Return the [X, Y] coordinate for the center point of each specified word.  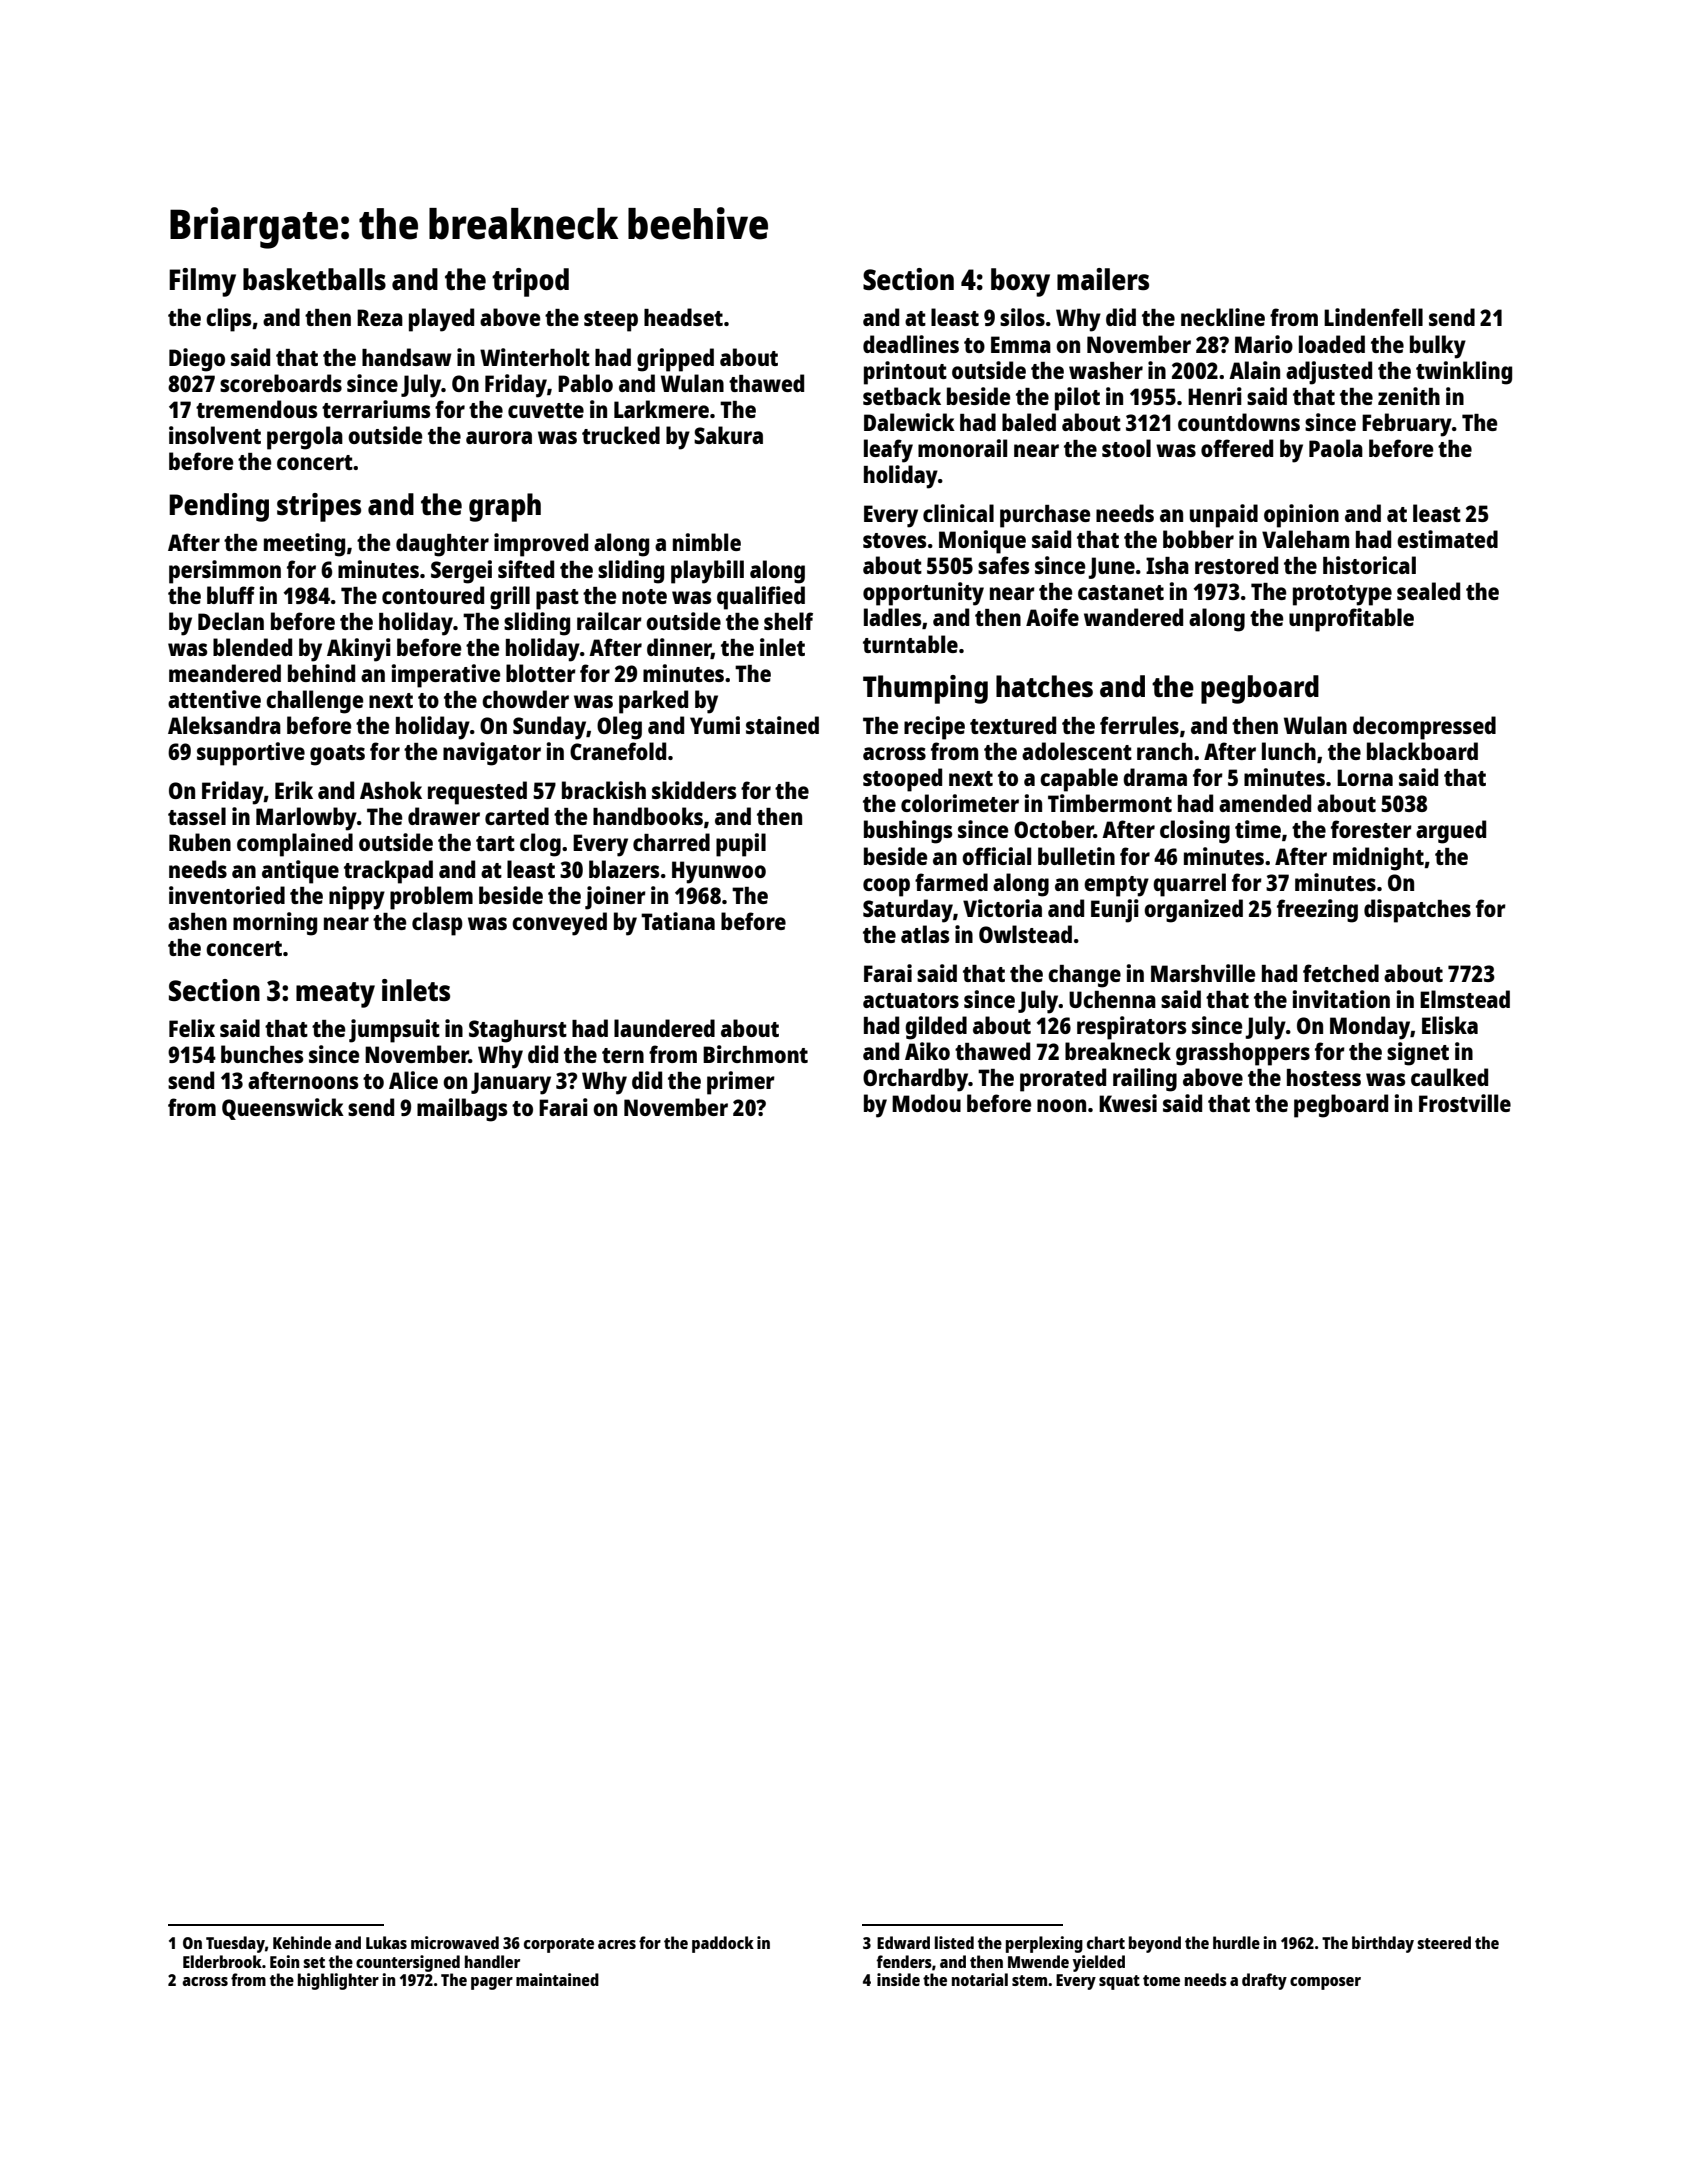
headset [683, 317]
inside [898, 1979]
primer [741, 1083]
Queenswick [283, 1109]
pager [492, 1983]
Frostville [1465, 1103]
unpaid [1224, 516]
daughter [442, 545]
